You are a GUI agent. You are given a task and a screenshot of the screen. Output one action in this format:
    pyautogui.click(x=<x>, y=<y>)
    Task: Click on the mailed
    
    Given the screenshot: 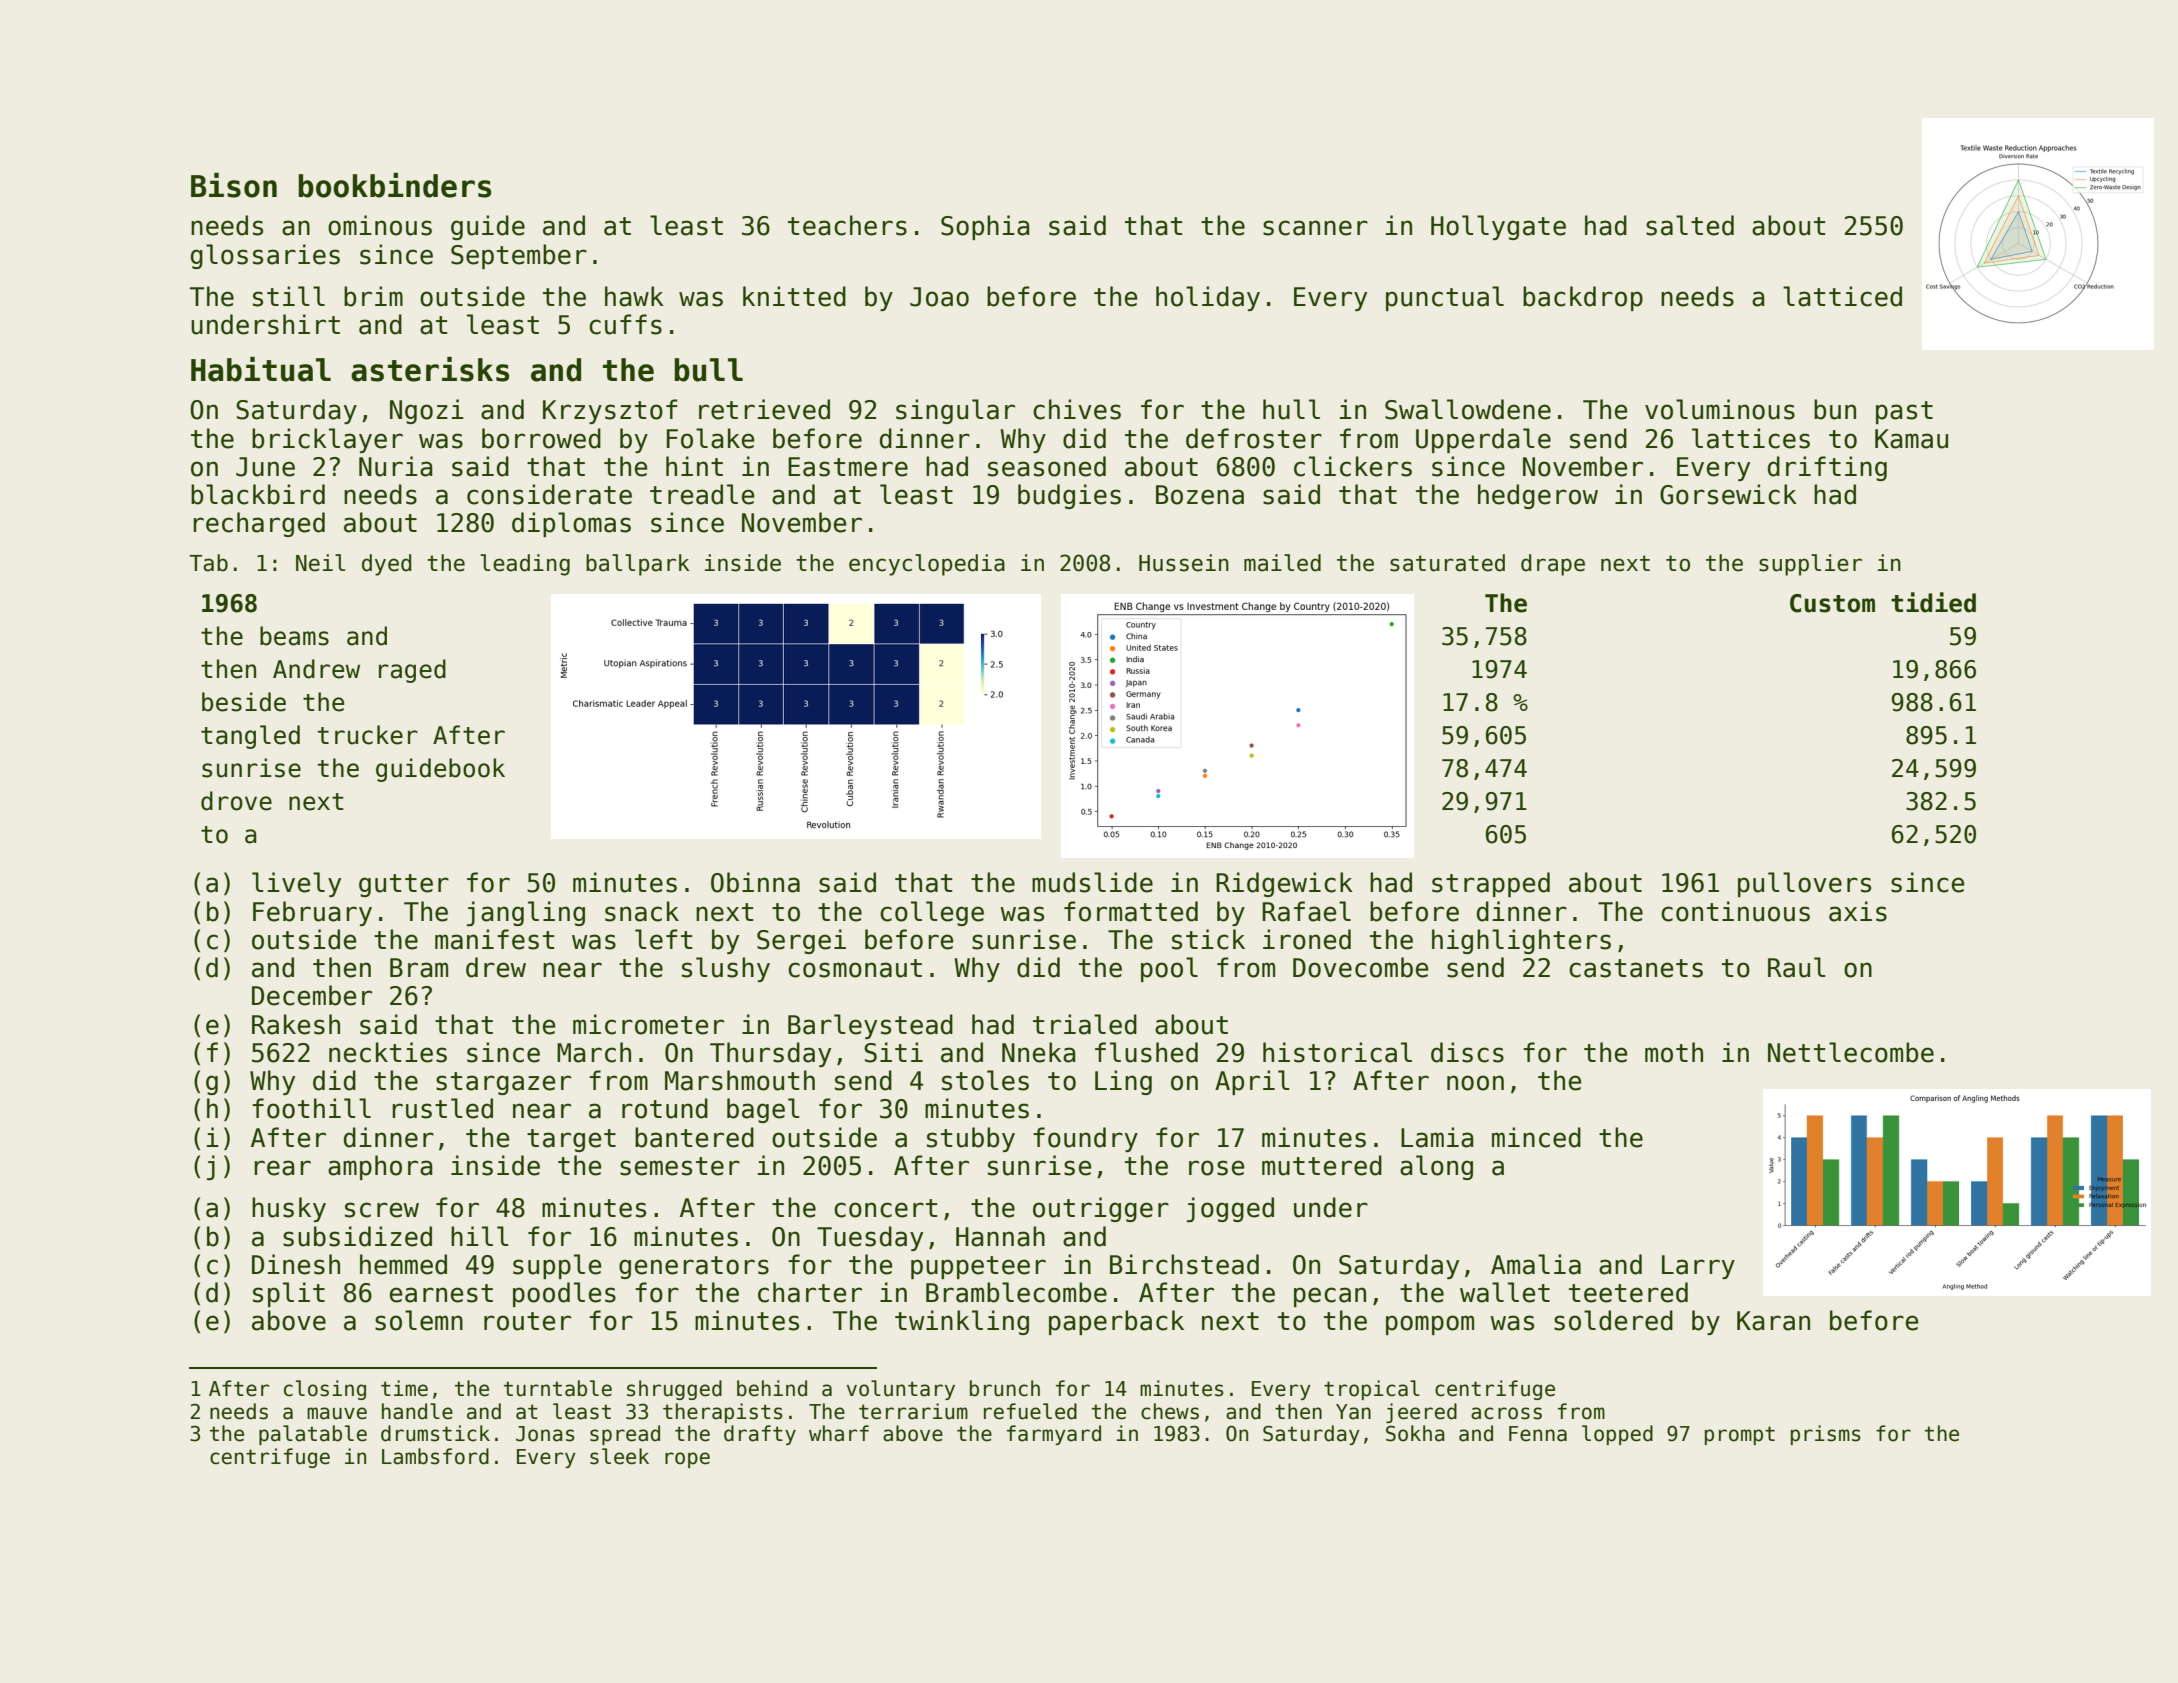 What is the action you would take?
    pyautogui.click(x=1282, y=563)
